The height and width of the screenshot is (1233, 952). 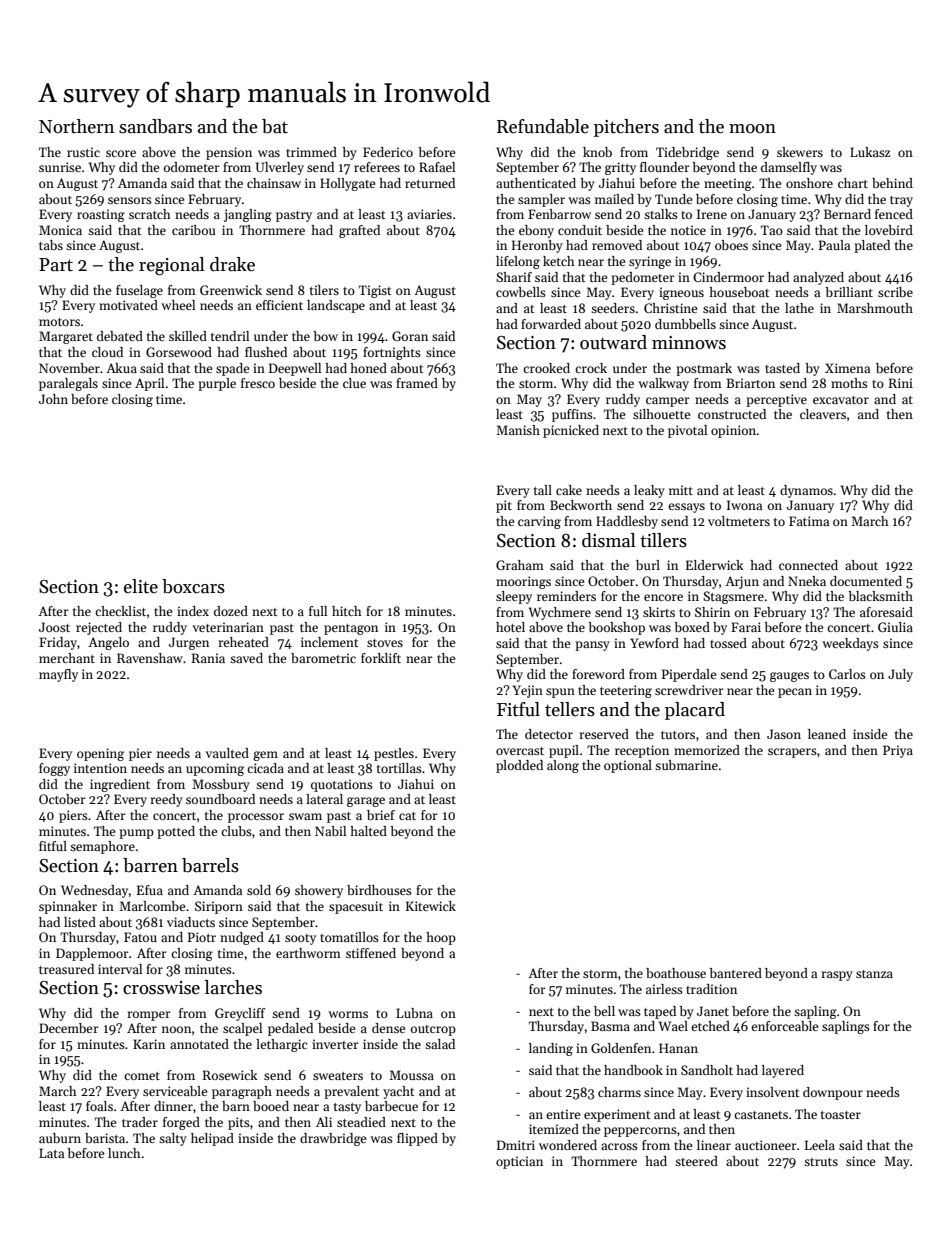 What do you see at coordinates (120, 611) in the screenshot?
I see `checklist` at bounding box center [120, 611].
